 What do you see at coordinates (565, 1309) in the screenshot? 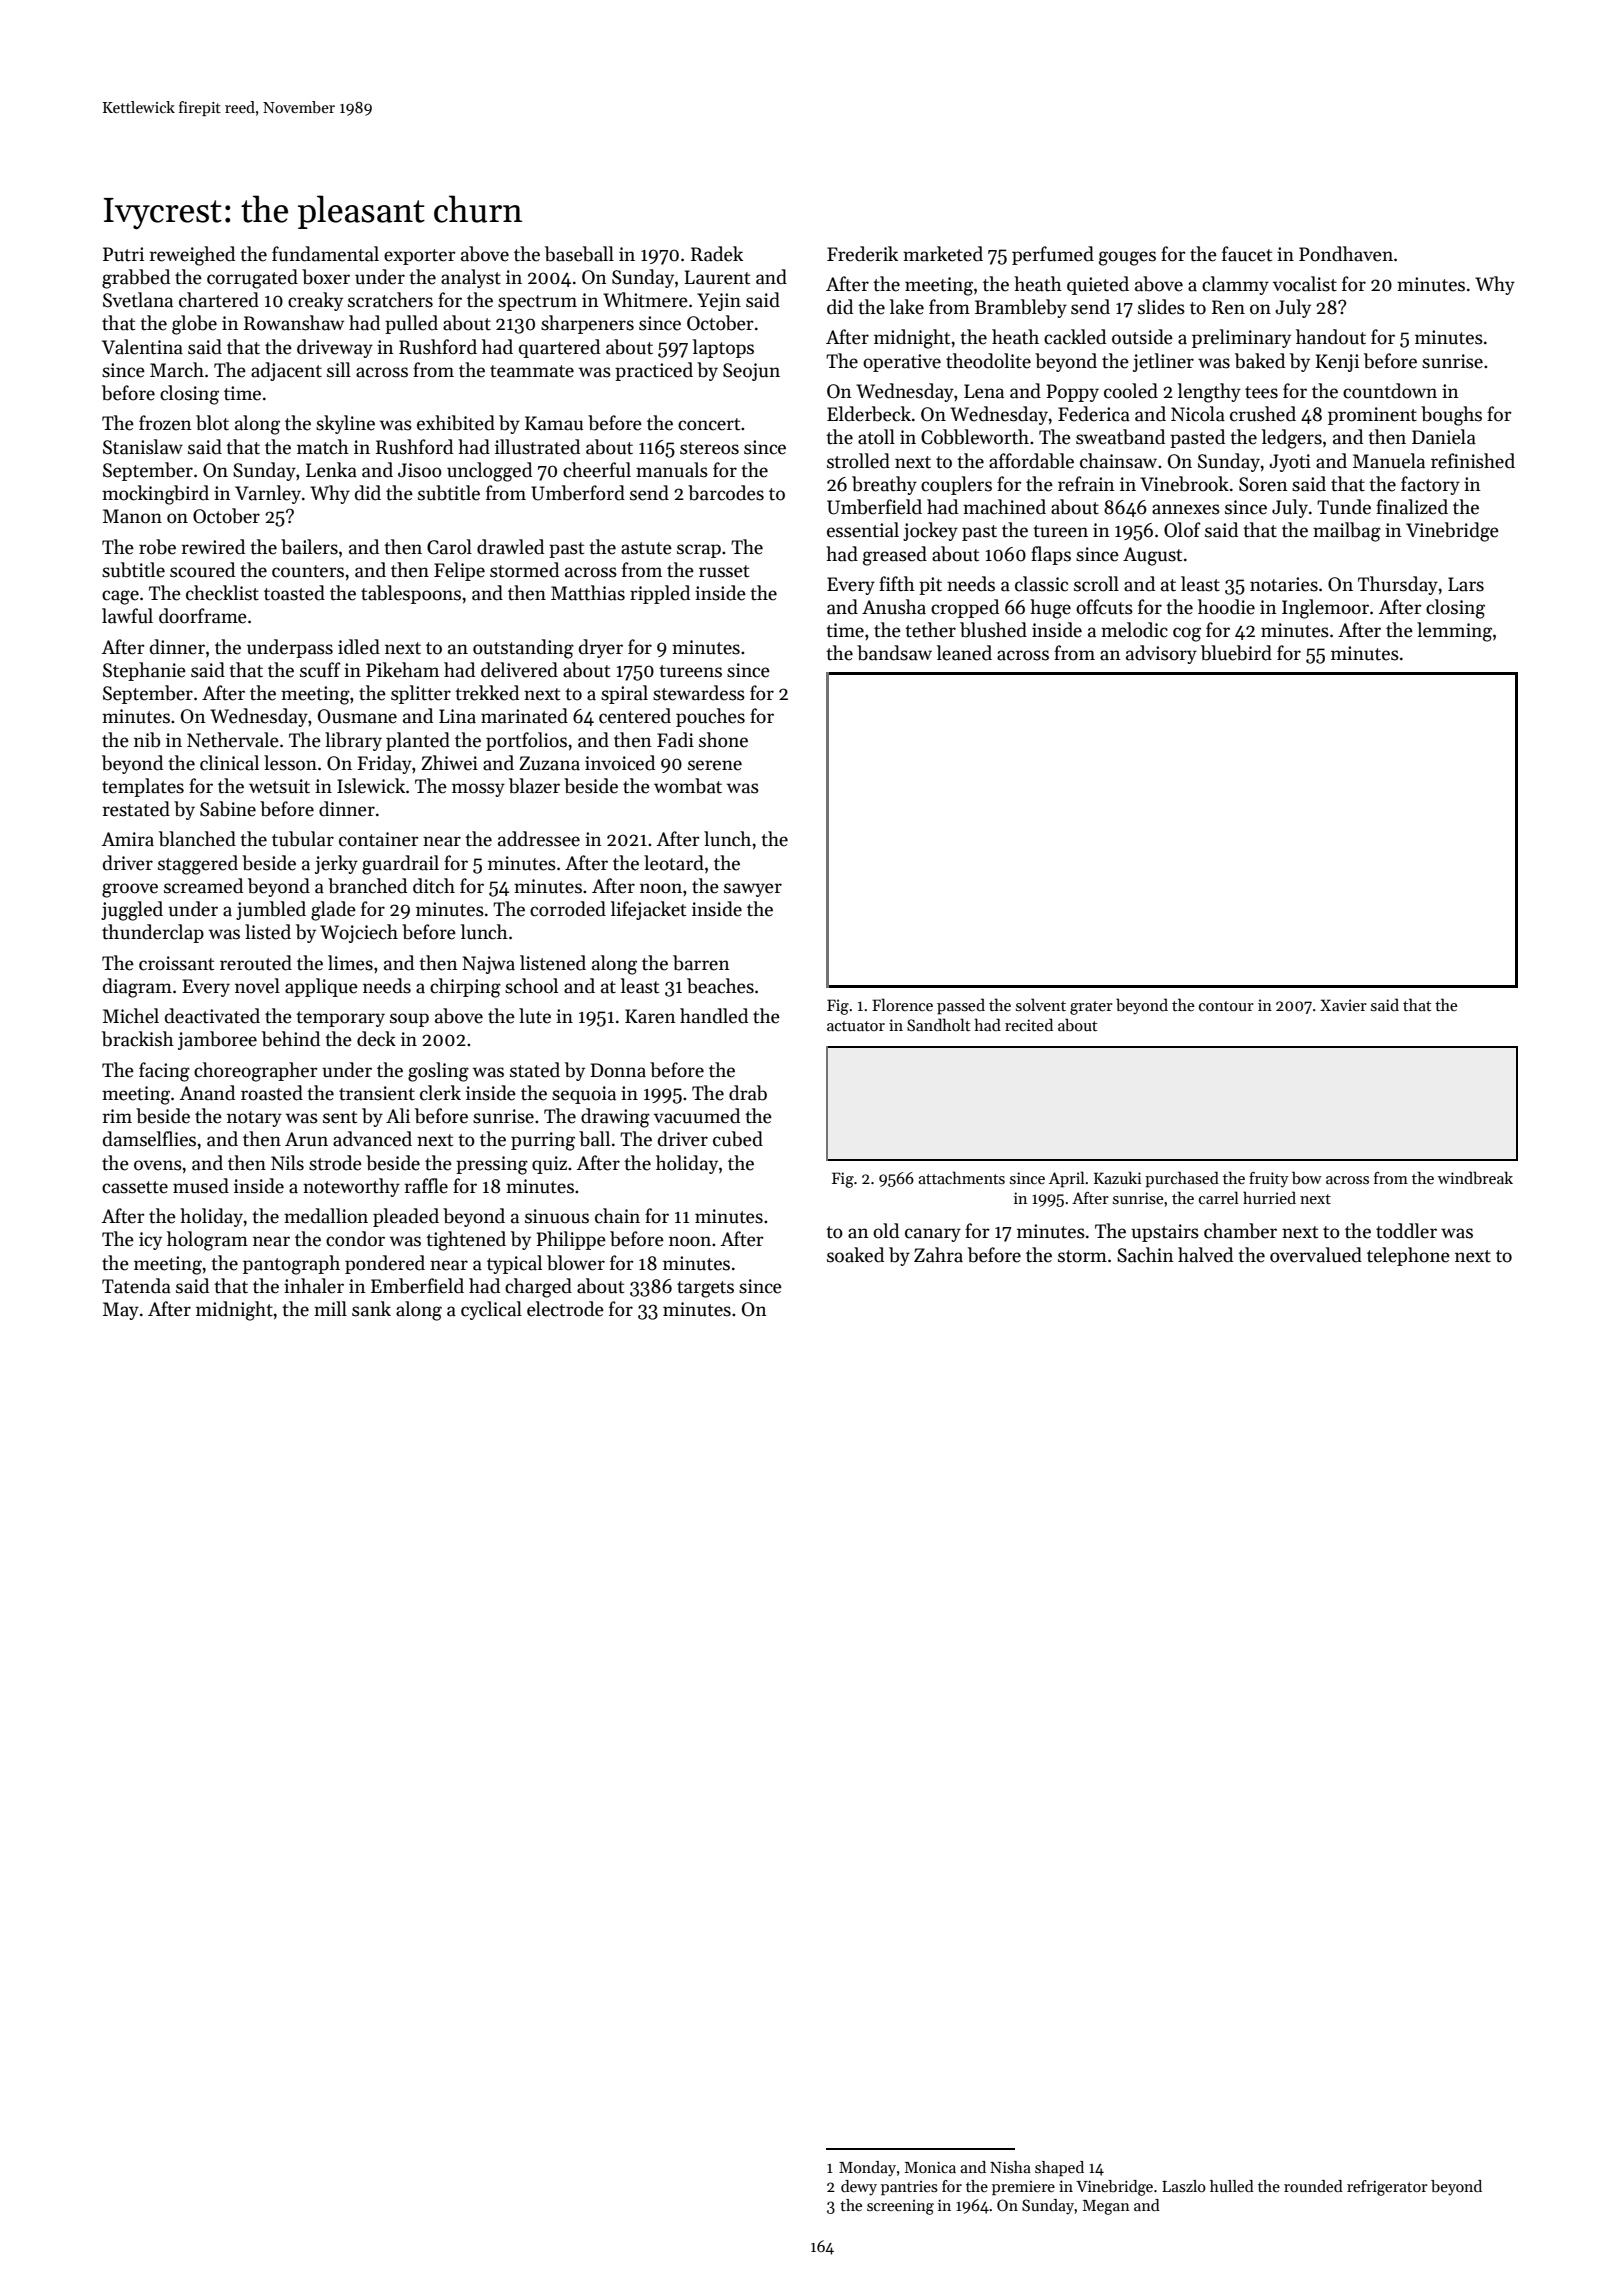
I see `electrode` at bounding box center [565, 1309].
